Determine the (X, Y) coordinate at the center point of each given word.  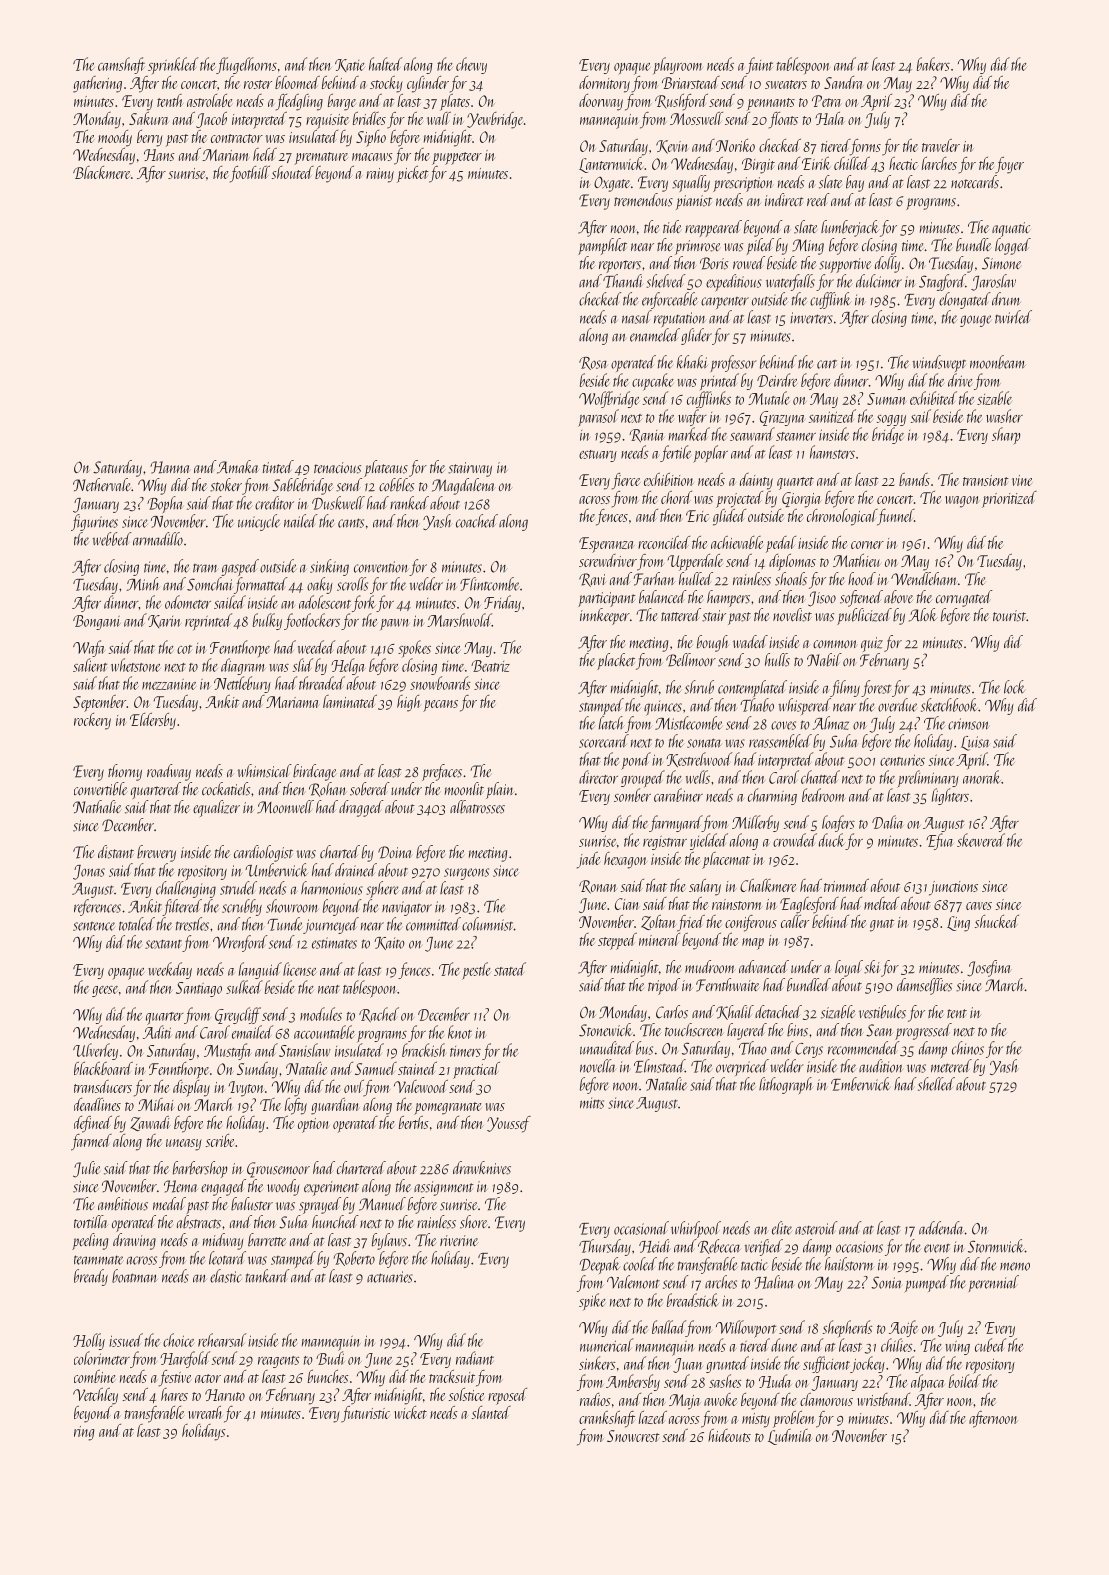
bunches (328, 1376)
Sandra (844, 82)
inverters (811, 318)
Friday (502, 603)
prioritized (1009, 499)
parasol (598, 418)
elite (782, 1228)
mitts (592, 1103)
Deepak (600, 1265)
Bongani (97, 622)
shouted (293, 172)
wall (439, 118)
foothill (250, 174)
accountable (324, 1032)
